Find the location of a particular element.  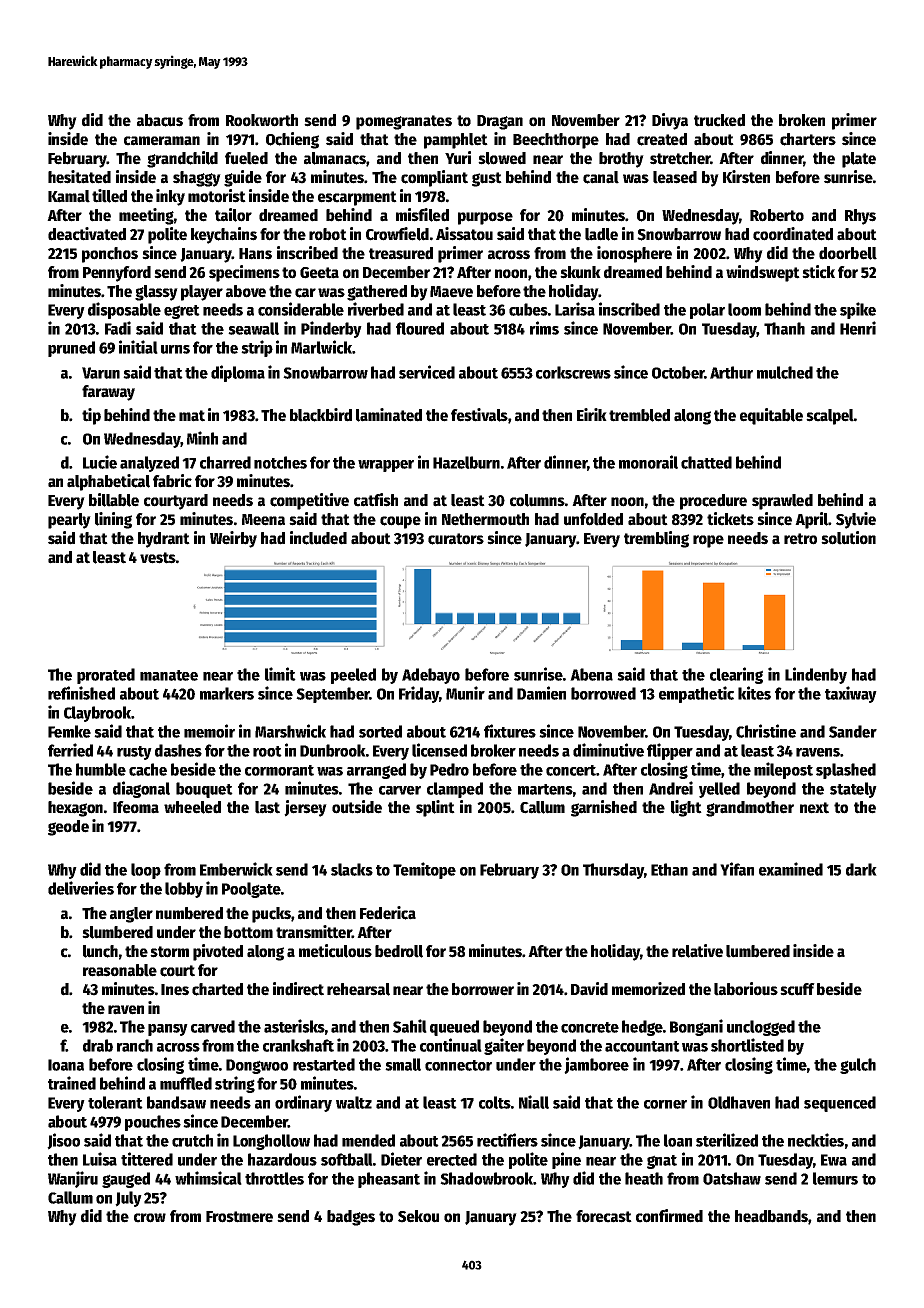

scalpel is located at coordinates (830, 417).
